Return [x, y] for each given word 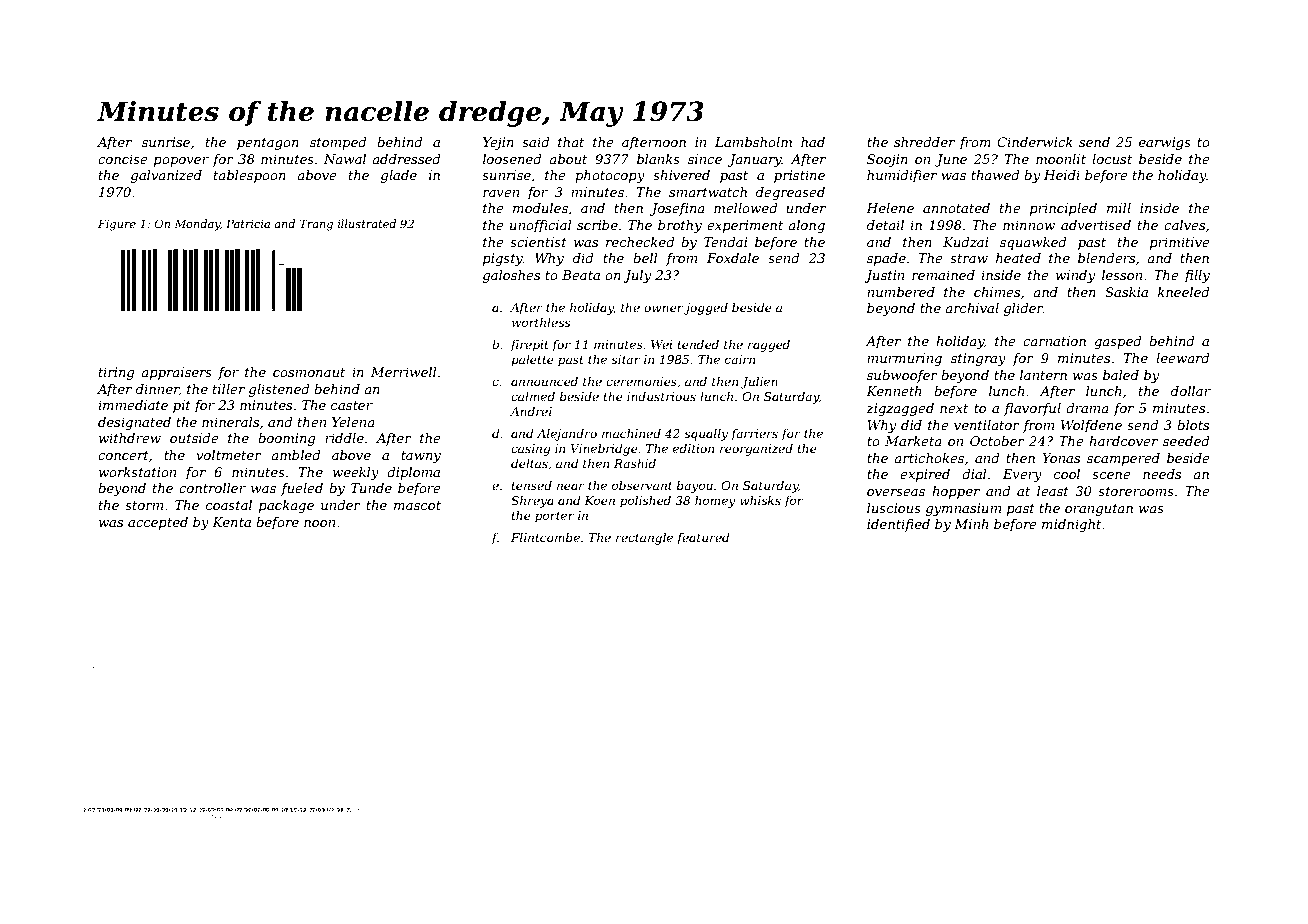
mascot [417, 505]
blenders [1106, 258]
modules [540, 208]
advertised [1096, 225]
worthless [541, 322]
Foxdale [733, 258]
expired [925, 475]
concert [123, 455]
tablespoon [250, 176]
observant [642, 485]
